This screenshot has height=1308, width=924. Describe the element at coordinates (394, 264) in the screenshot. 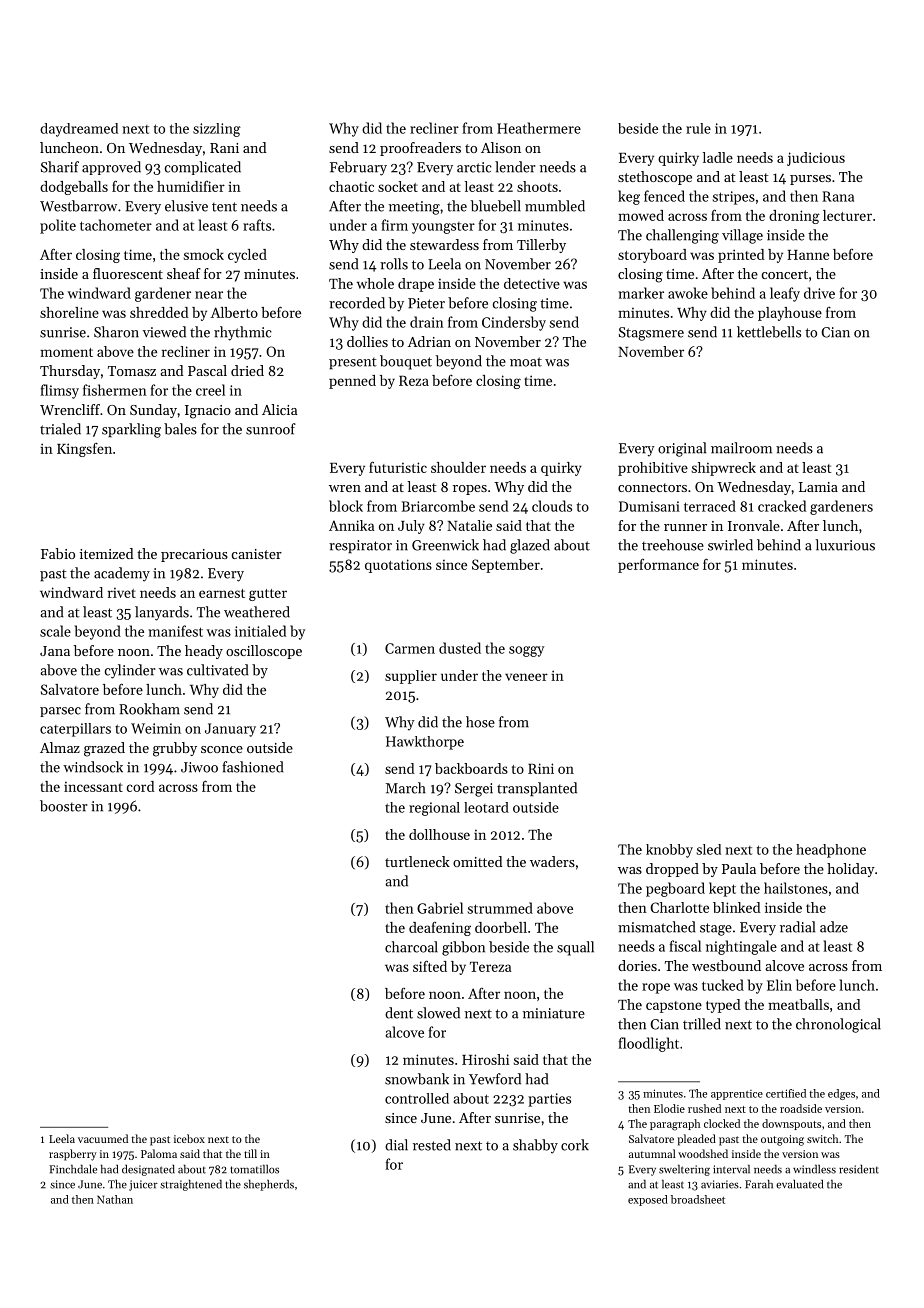

I see `rolls` at that location.
